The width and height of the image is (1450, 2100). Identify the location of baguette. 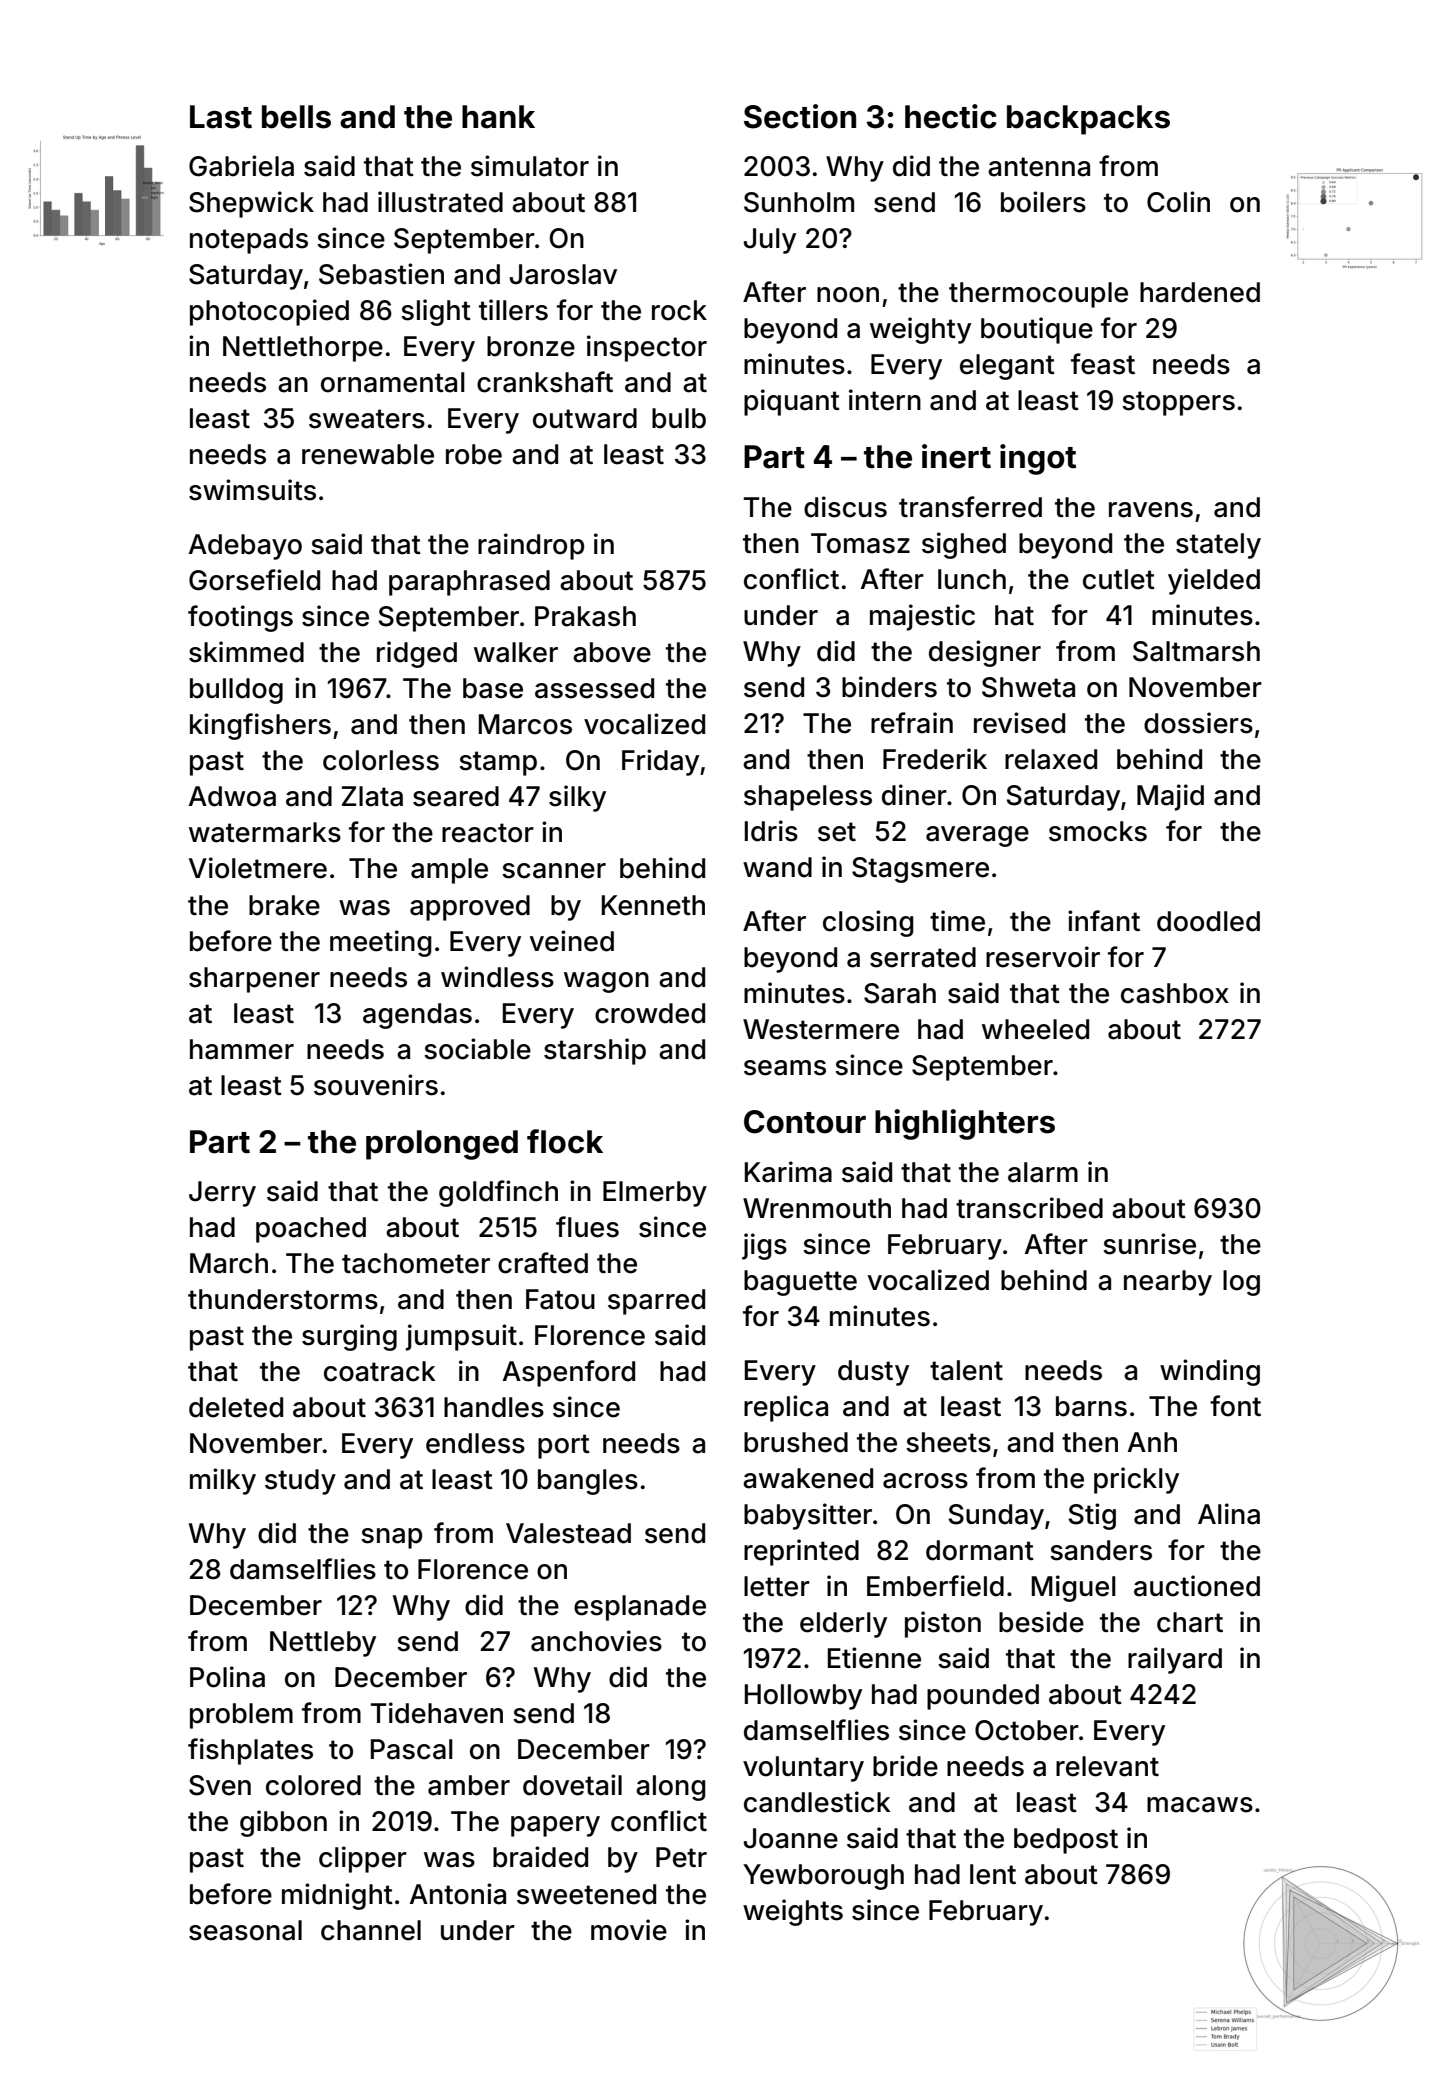
(800, 1283).
